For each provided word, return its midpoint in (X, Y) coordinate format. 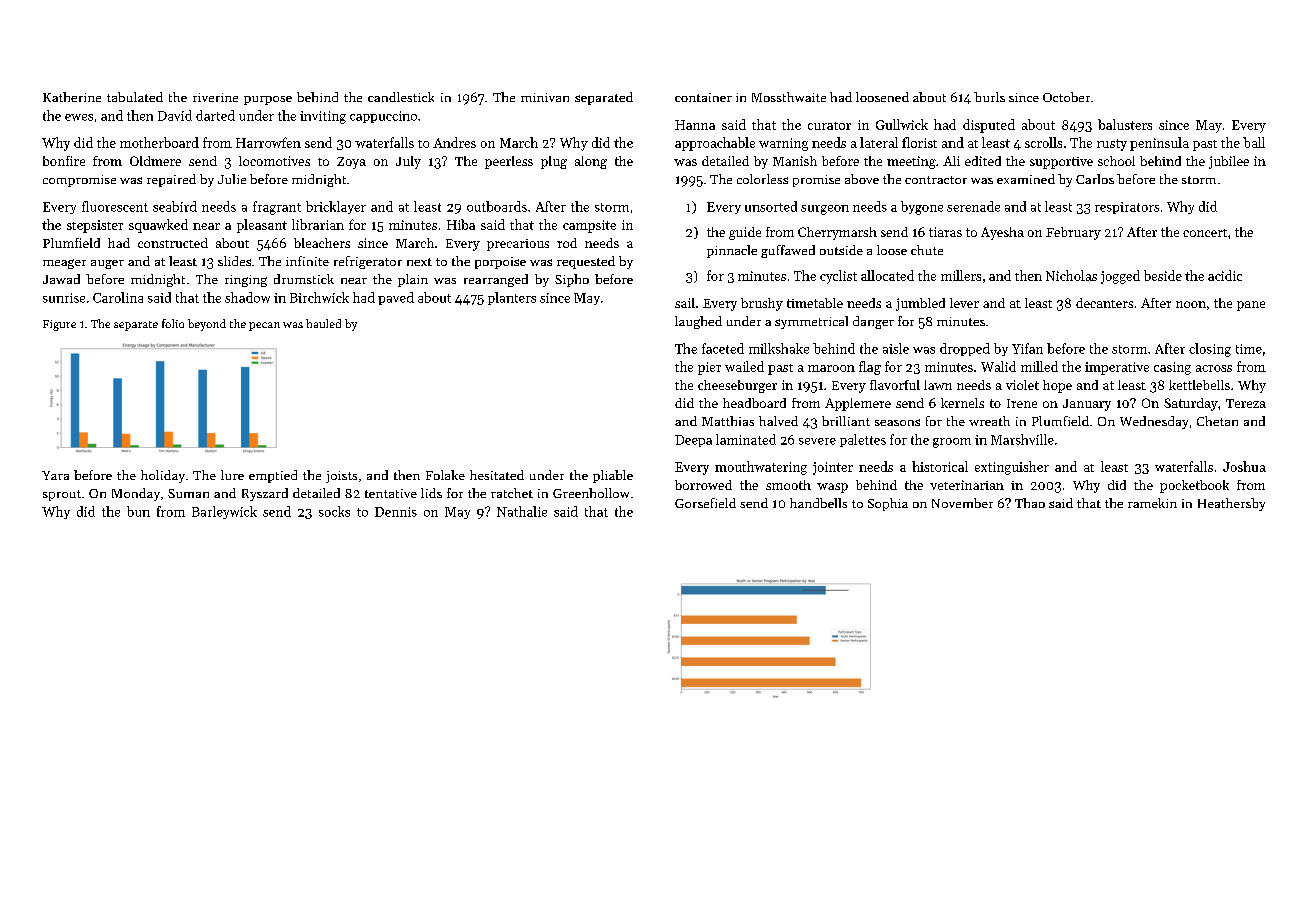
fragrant (277, 208)
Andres (454, 142)
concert (1205, 233)
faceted (723, 348)
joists (341, 477)
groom (952, 443)
